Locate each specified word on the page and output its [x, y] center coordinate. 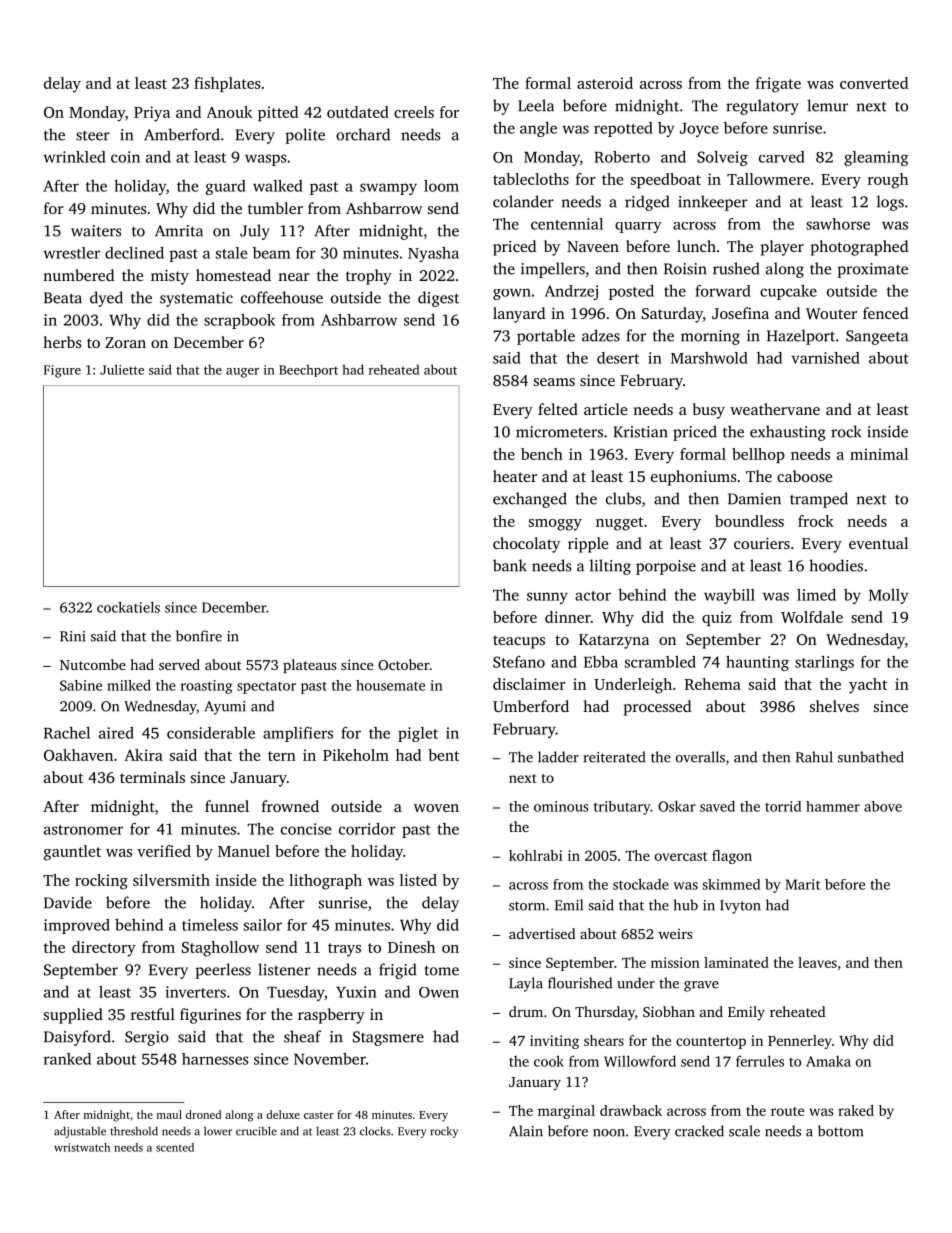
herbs [62, 342]
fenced [885, 313]
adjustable [80, 1132]
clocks [375, 1131]
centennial [567, 224]
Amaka [828, 1061]
